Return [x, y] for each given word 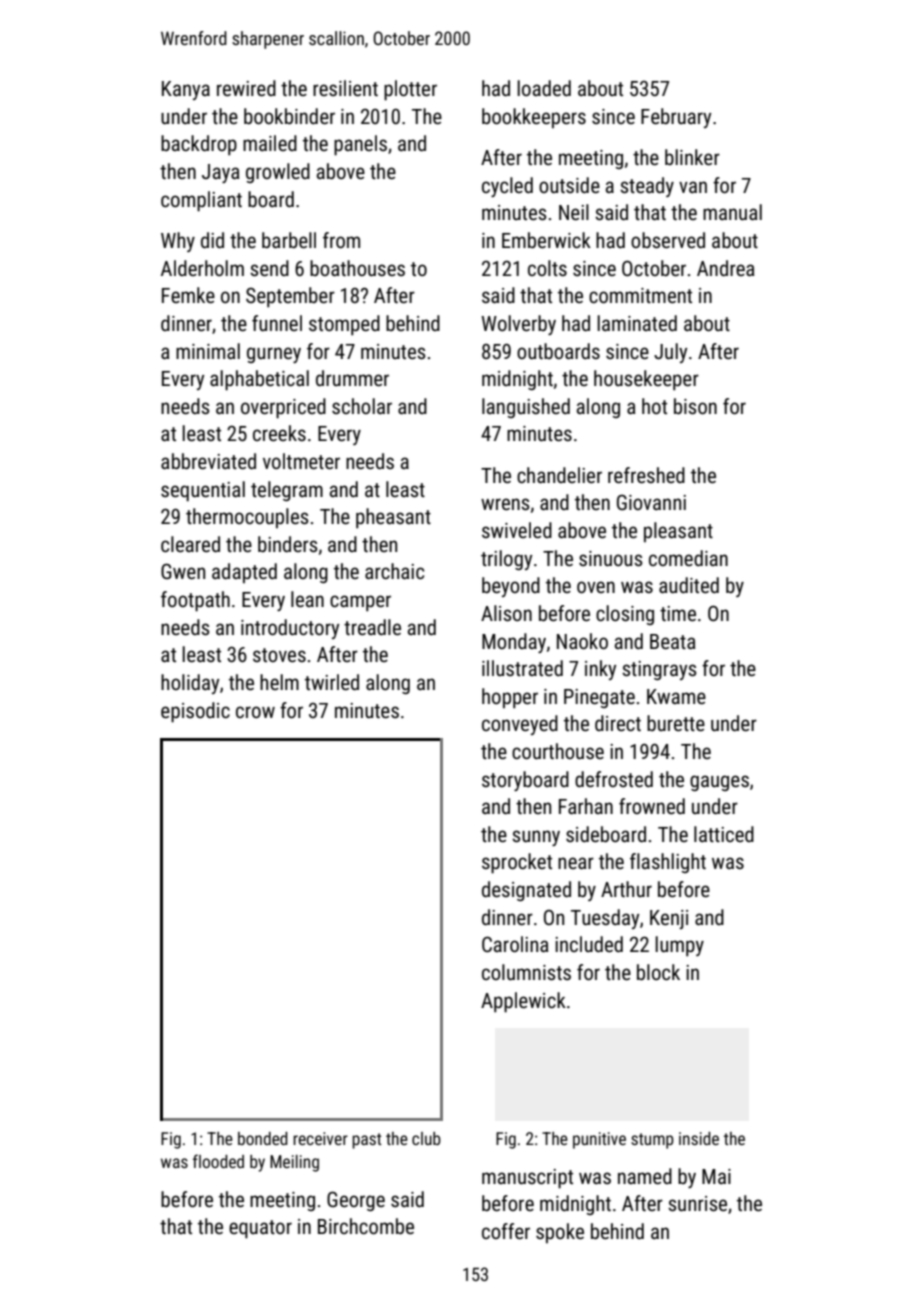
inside [699, 1138]
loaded [544, 88]
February [676, 118]
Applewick [523, 1002]
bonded [263, 1138]
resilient [345, 88]
